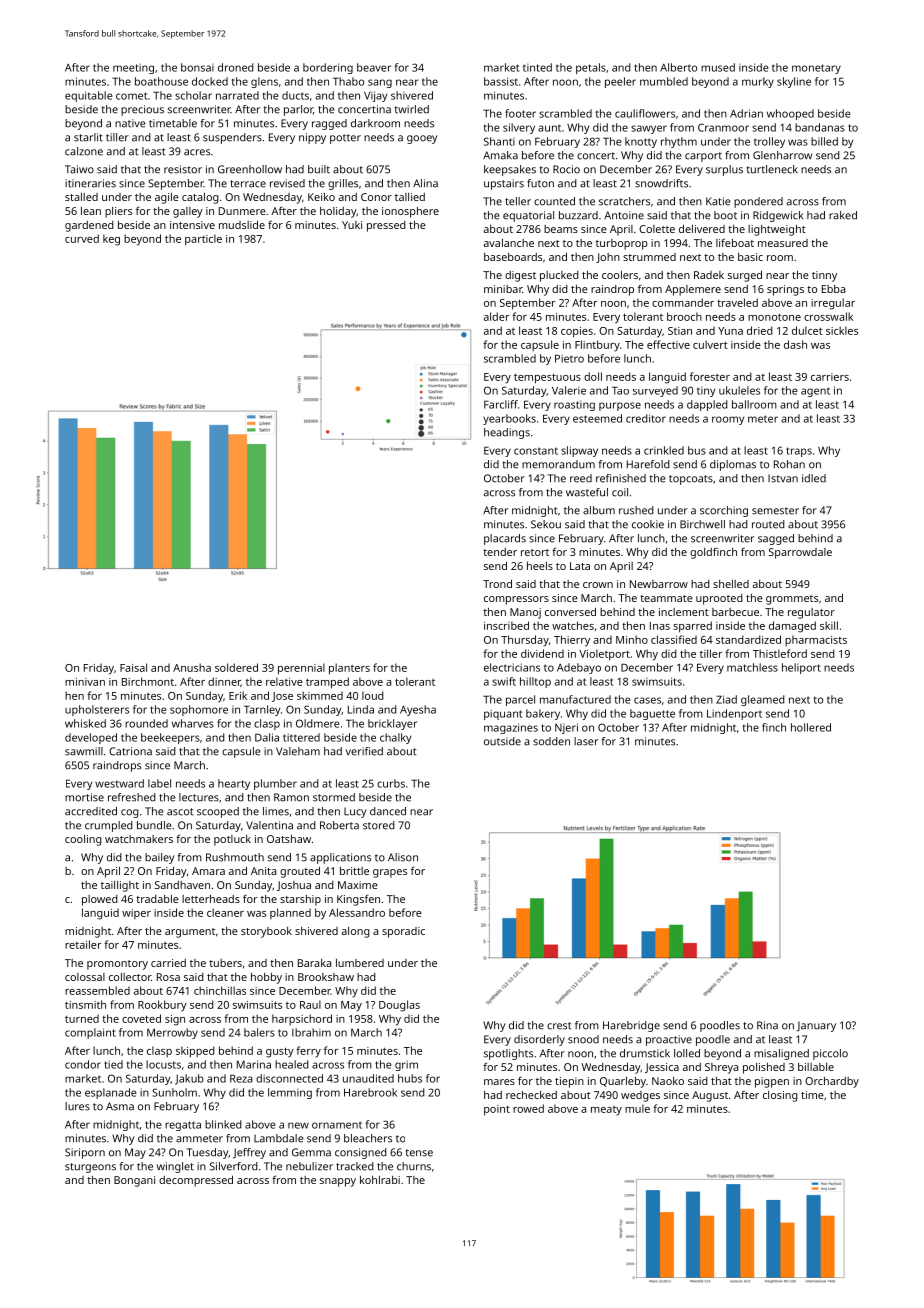  Describe the element at coordinates (664, 81) in the document. I see `mumbled` at that location.
